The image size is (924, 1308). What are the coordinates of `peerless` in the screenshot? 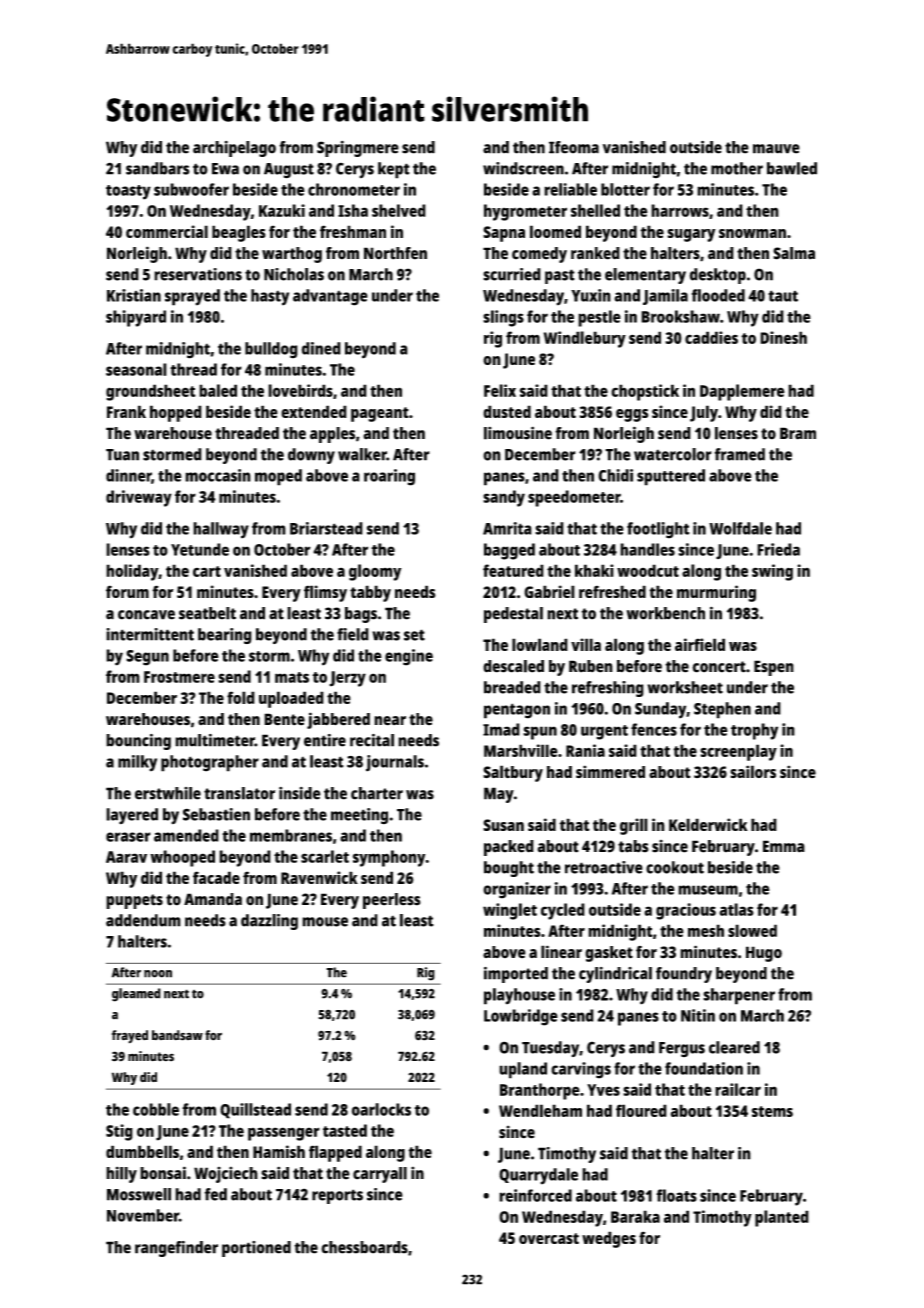 It's located at (392, 901).
